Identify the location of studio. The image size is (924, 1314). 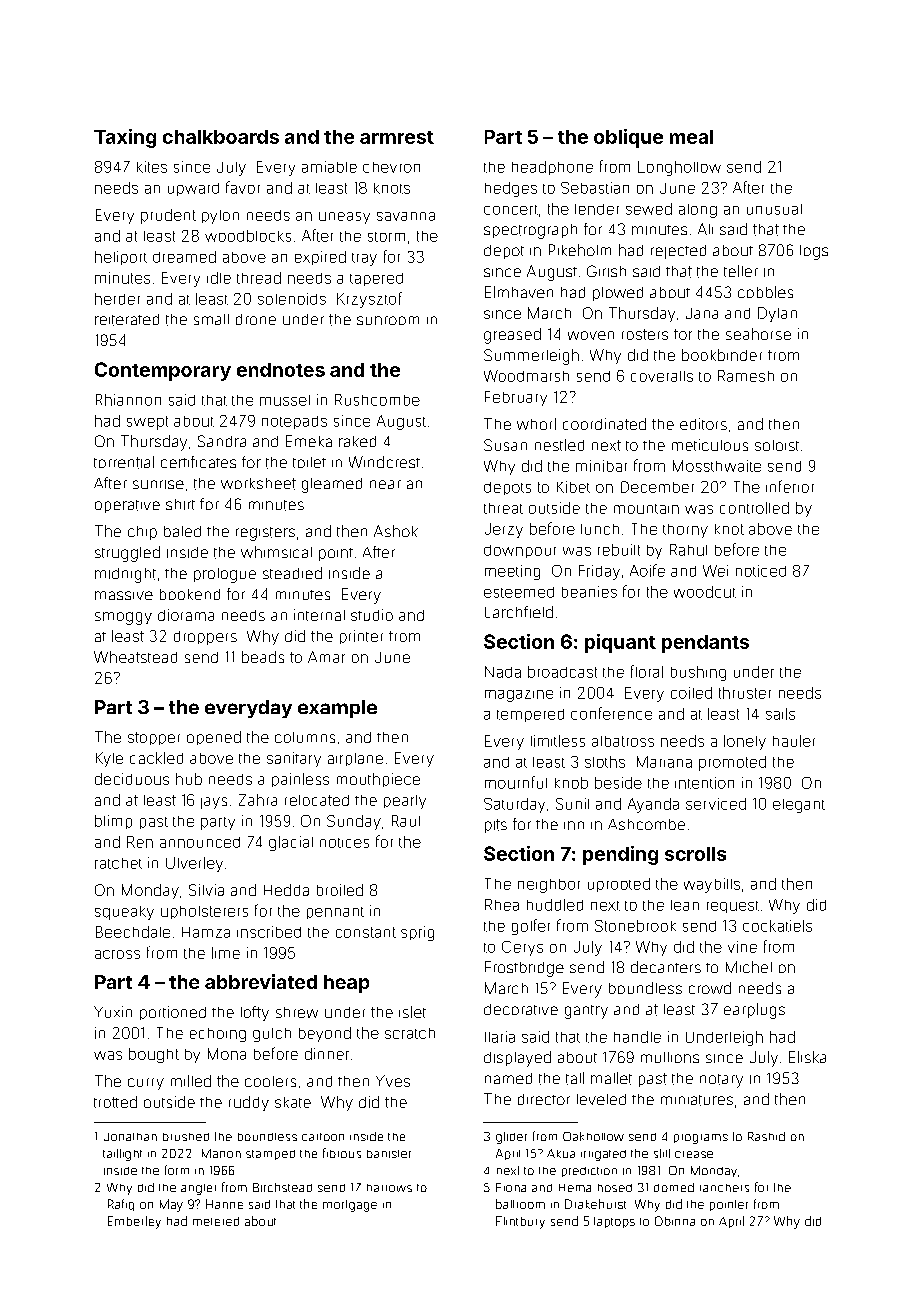
(372, 615).
